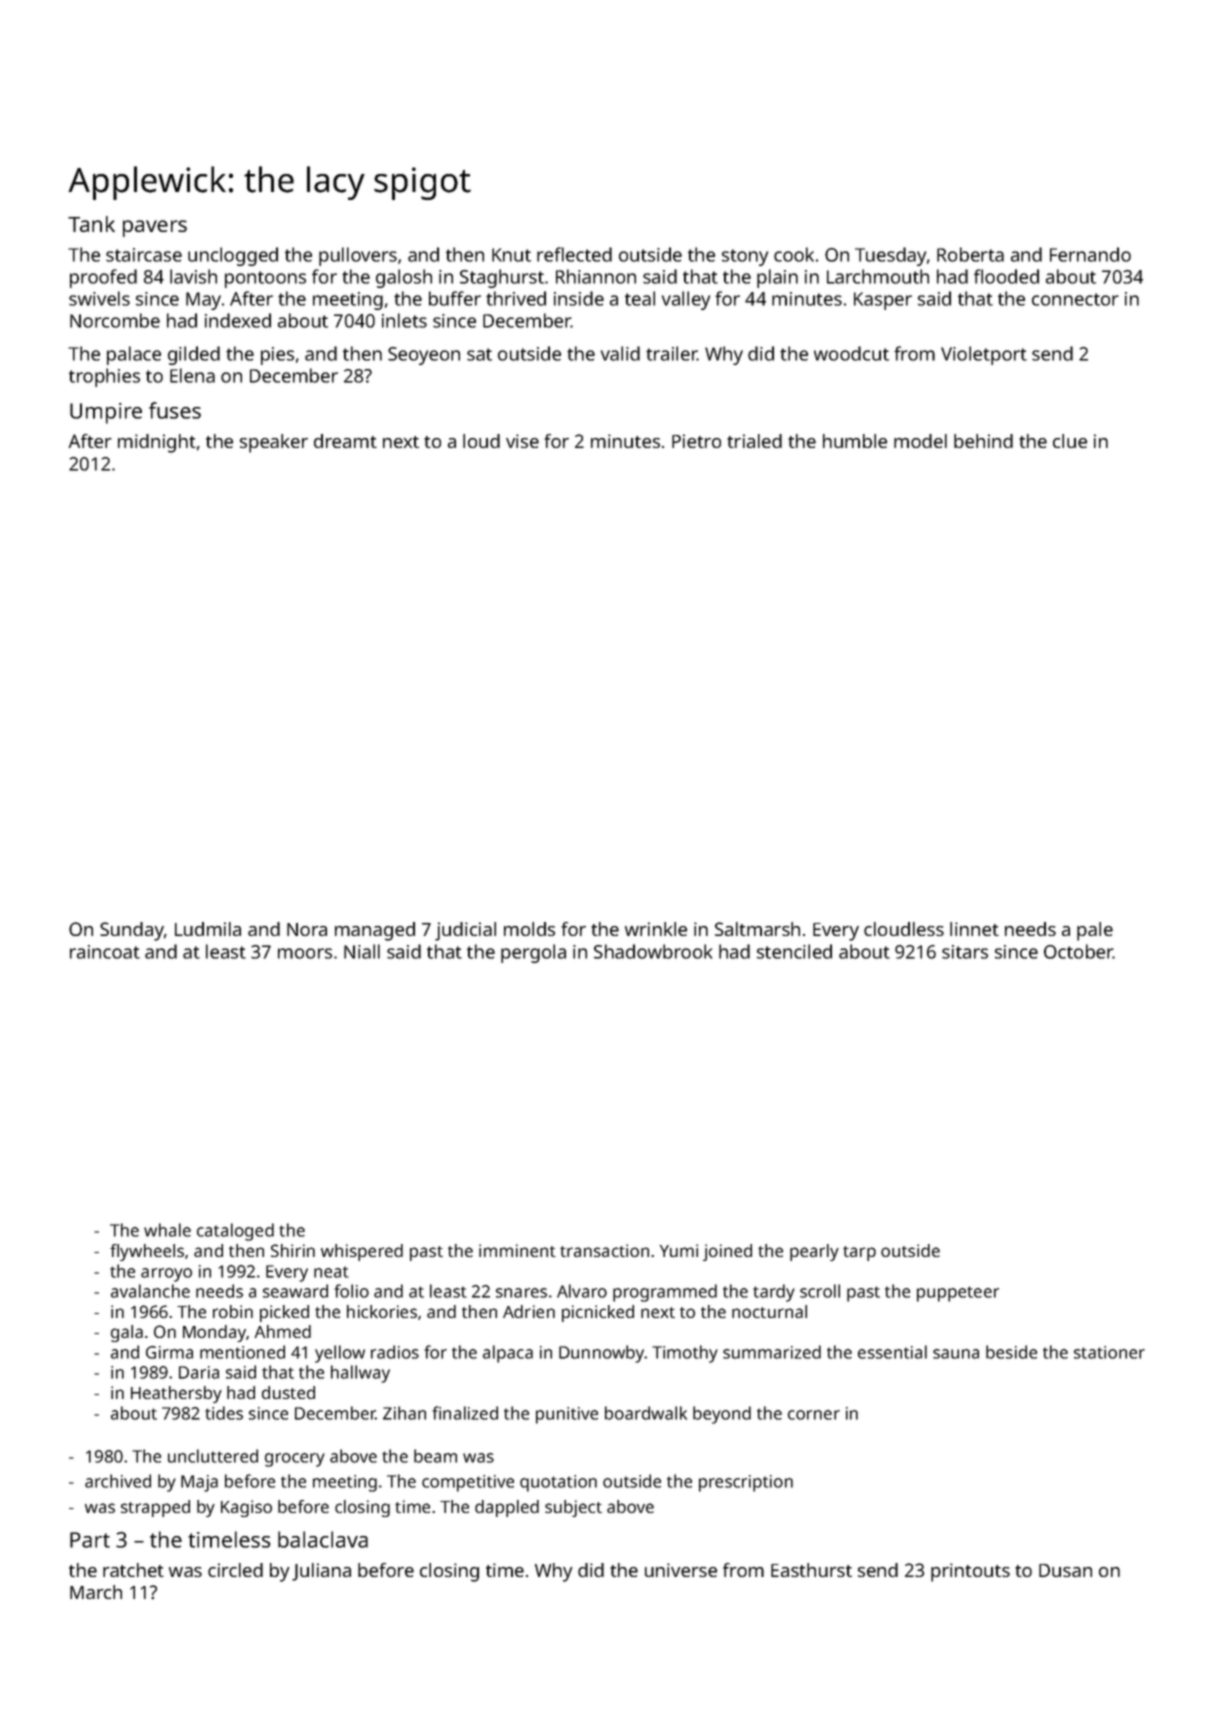 The height and width of the screenshot is (1734, 1226). Describe the element at coordinates (681, 1570) in the screenshot. I see `universe` at that location.
